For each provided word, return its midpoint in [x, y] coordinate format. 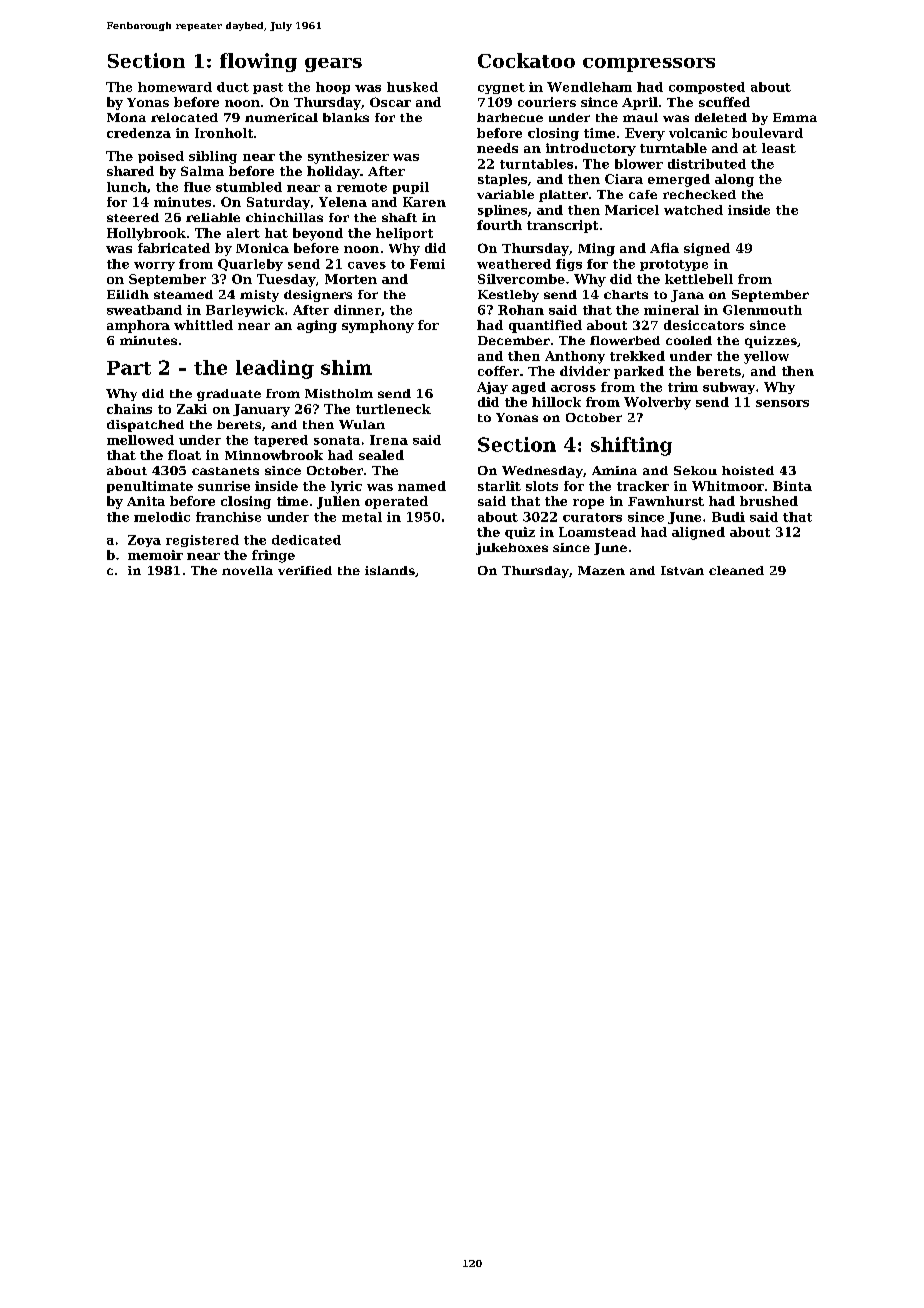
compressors [649, 65]
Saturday [278, 203]
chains [129, 409]
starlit [499, 486]
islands [390, 570]
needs [497, 148]
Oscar [390, 102]
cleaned [736, 570]
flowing [258, 62]
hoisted [748, 470]
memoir [155, 555]
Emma [795, 117]
